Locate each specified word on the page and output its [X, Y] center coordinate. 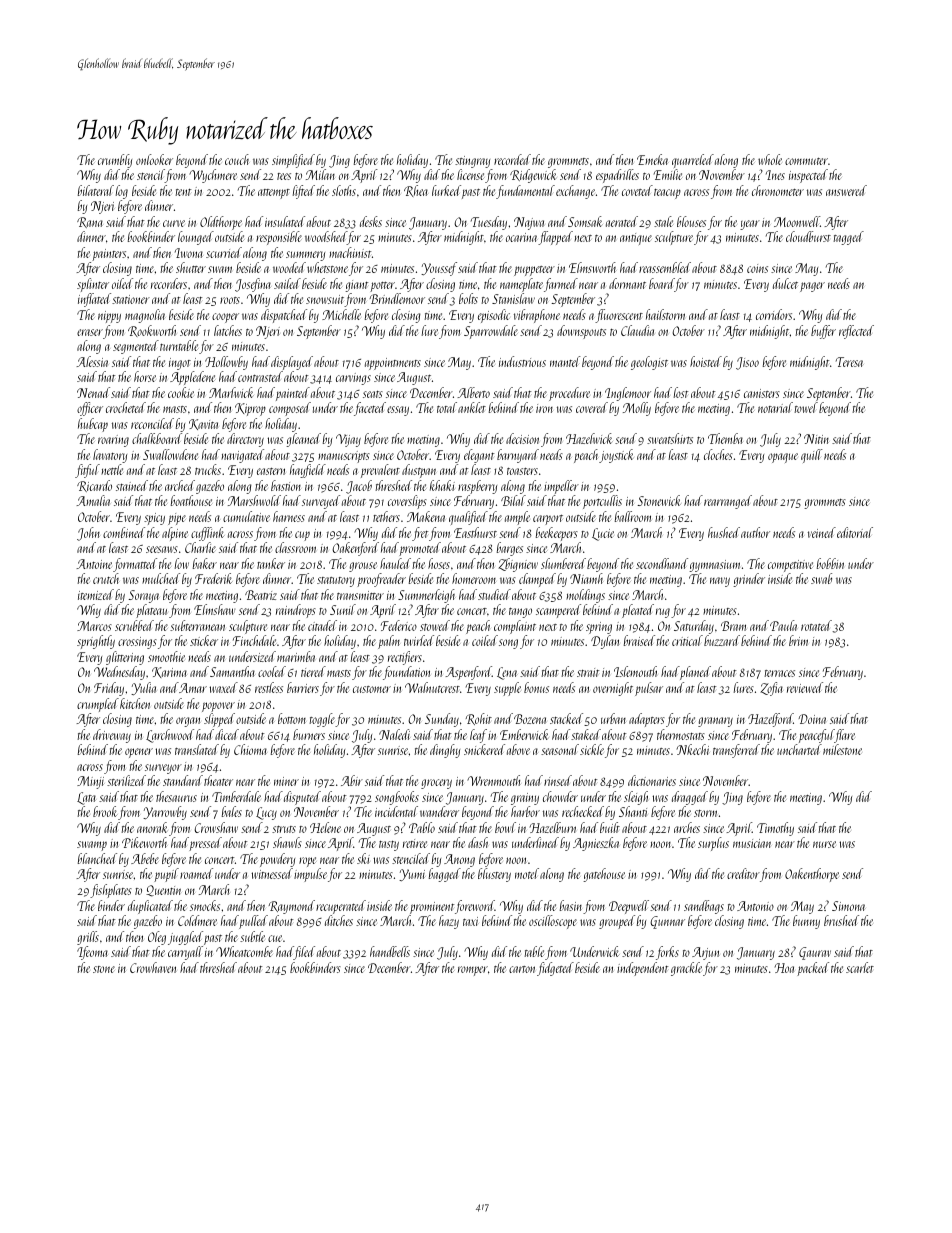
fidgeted [555, 969]
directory [245, 440]
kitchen [135, 703]
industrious [522, 361]
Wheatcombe [244, 951]
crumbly [115, 161]
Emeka [652, 159]
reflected [856, 332]
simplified [293, 161]
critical [687, 640]
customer [372, 689]
